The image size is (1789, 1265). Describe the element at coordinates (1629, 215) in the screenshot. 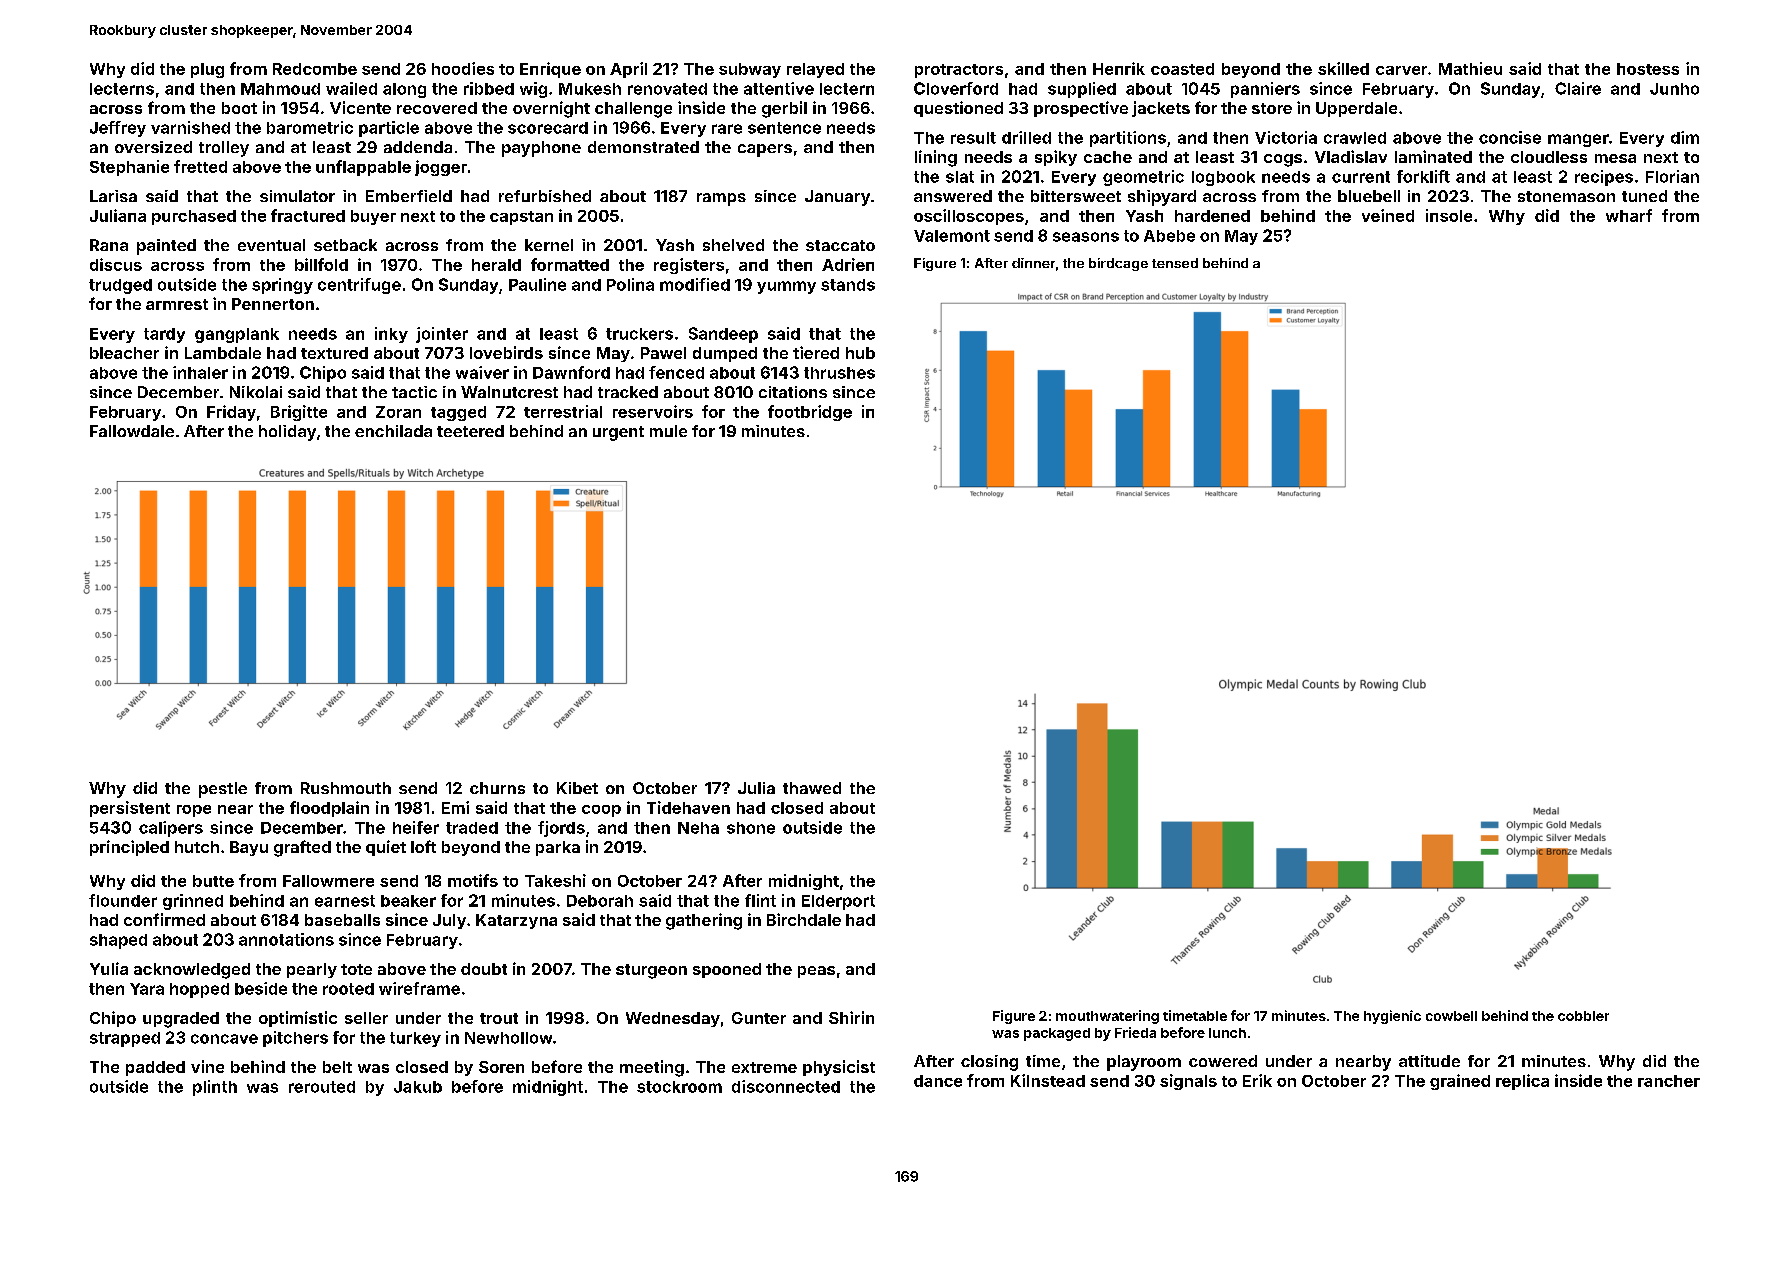

I see `wharf` at that location.
